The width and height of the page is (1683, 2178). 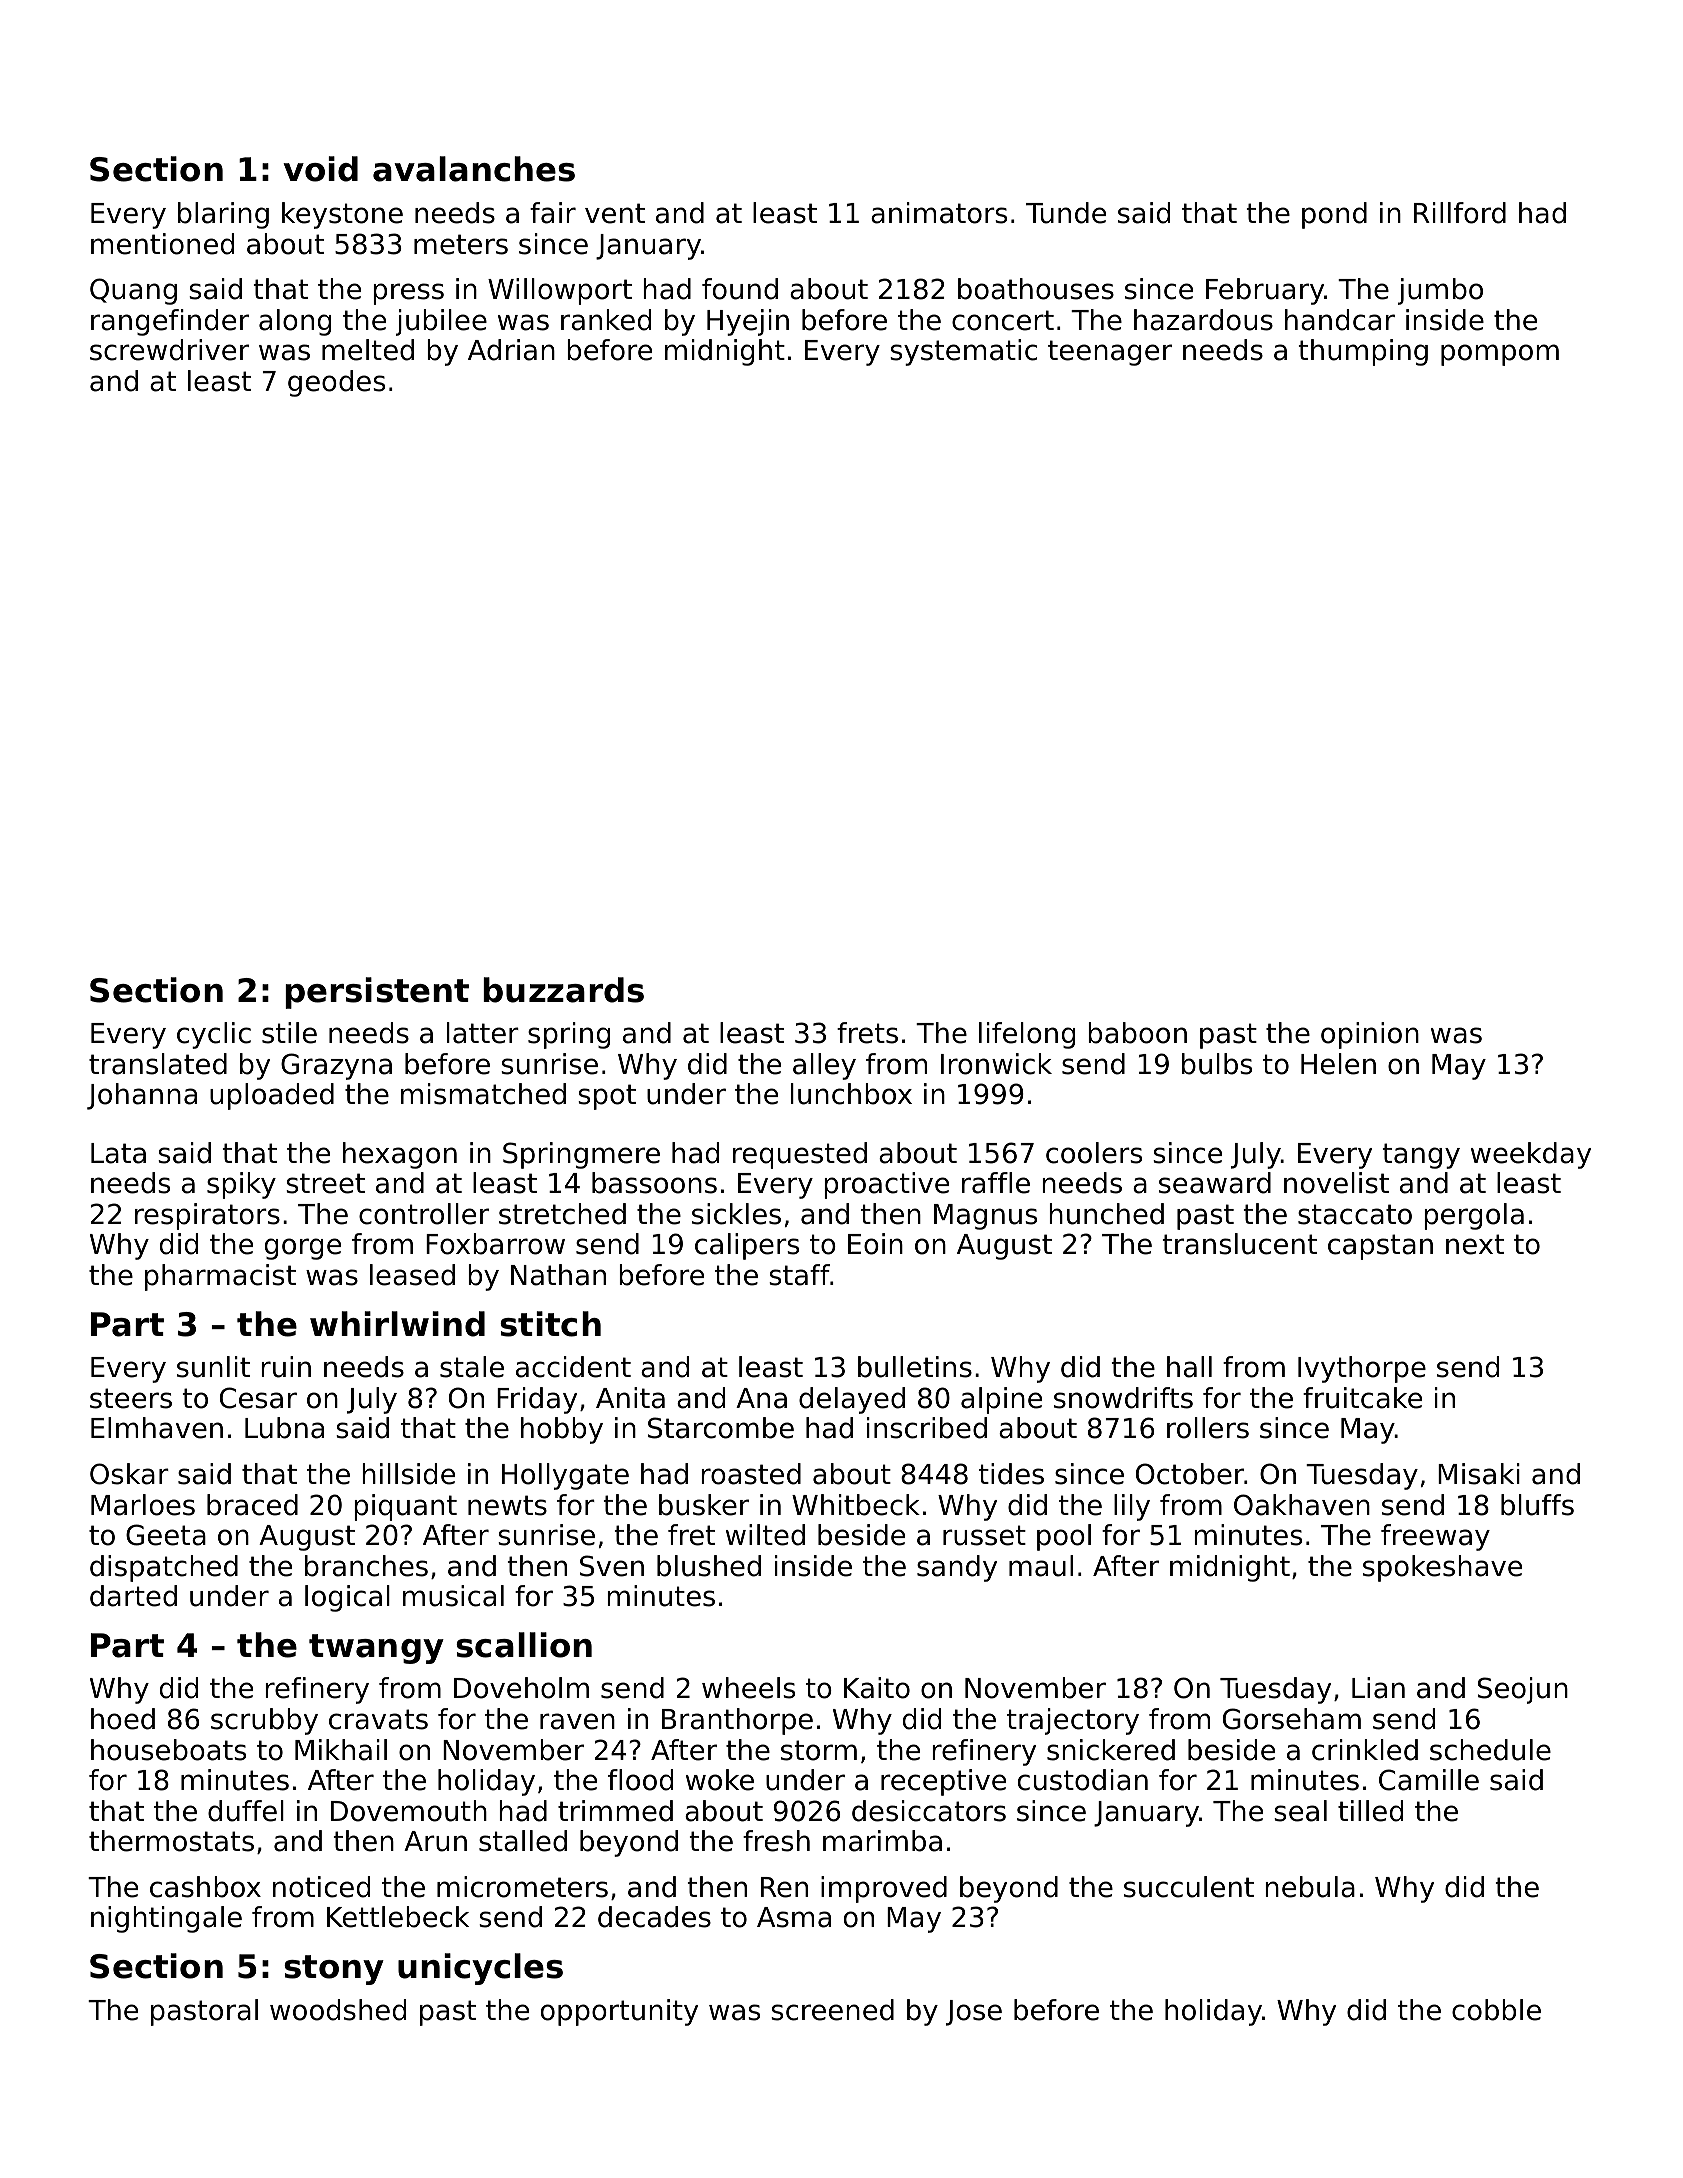 I want to click on teenager, so click(x=1110, y=353).
